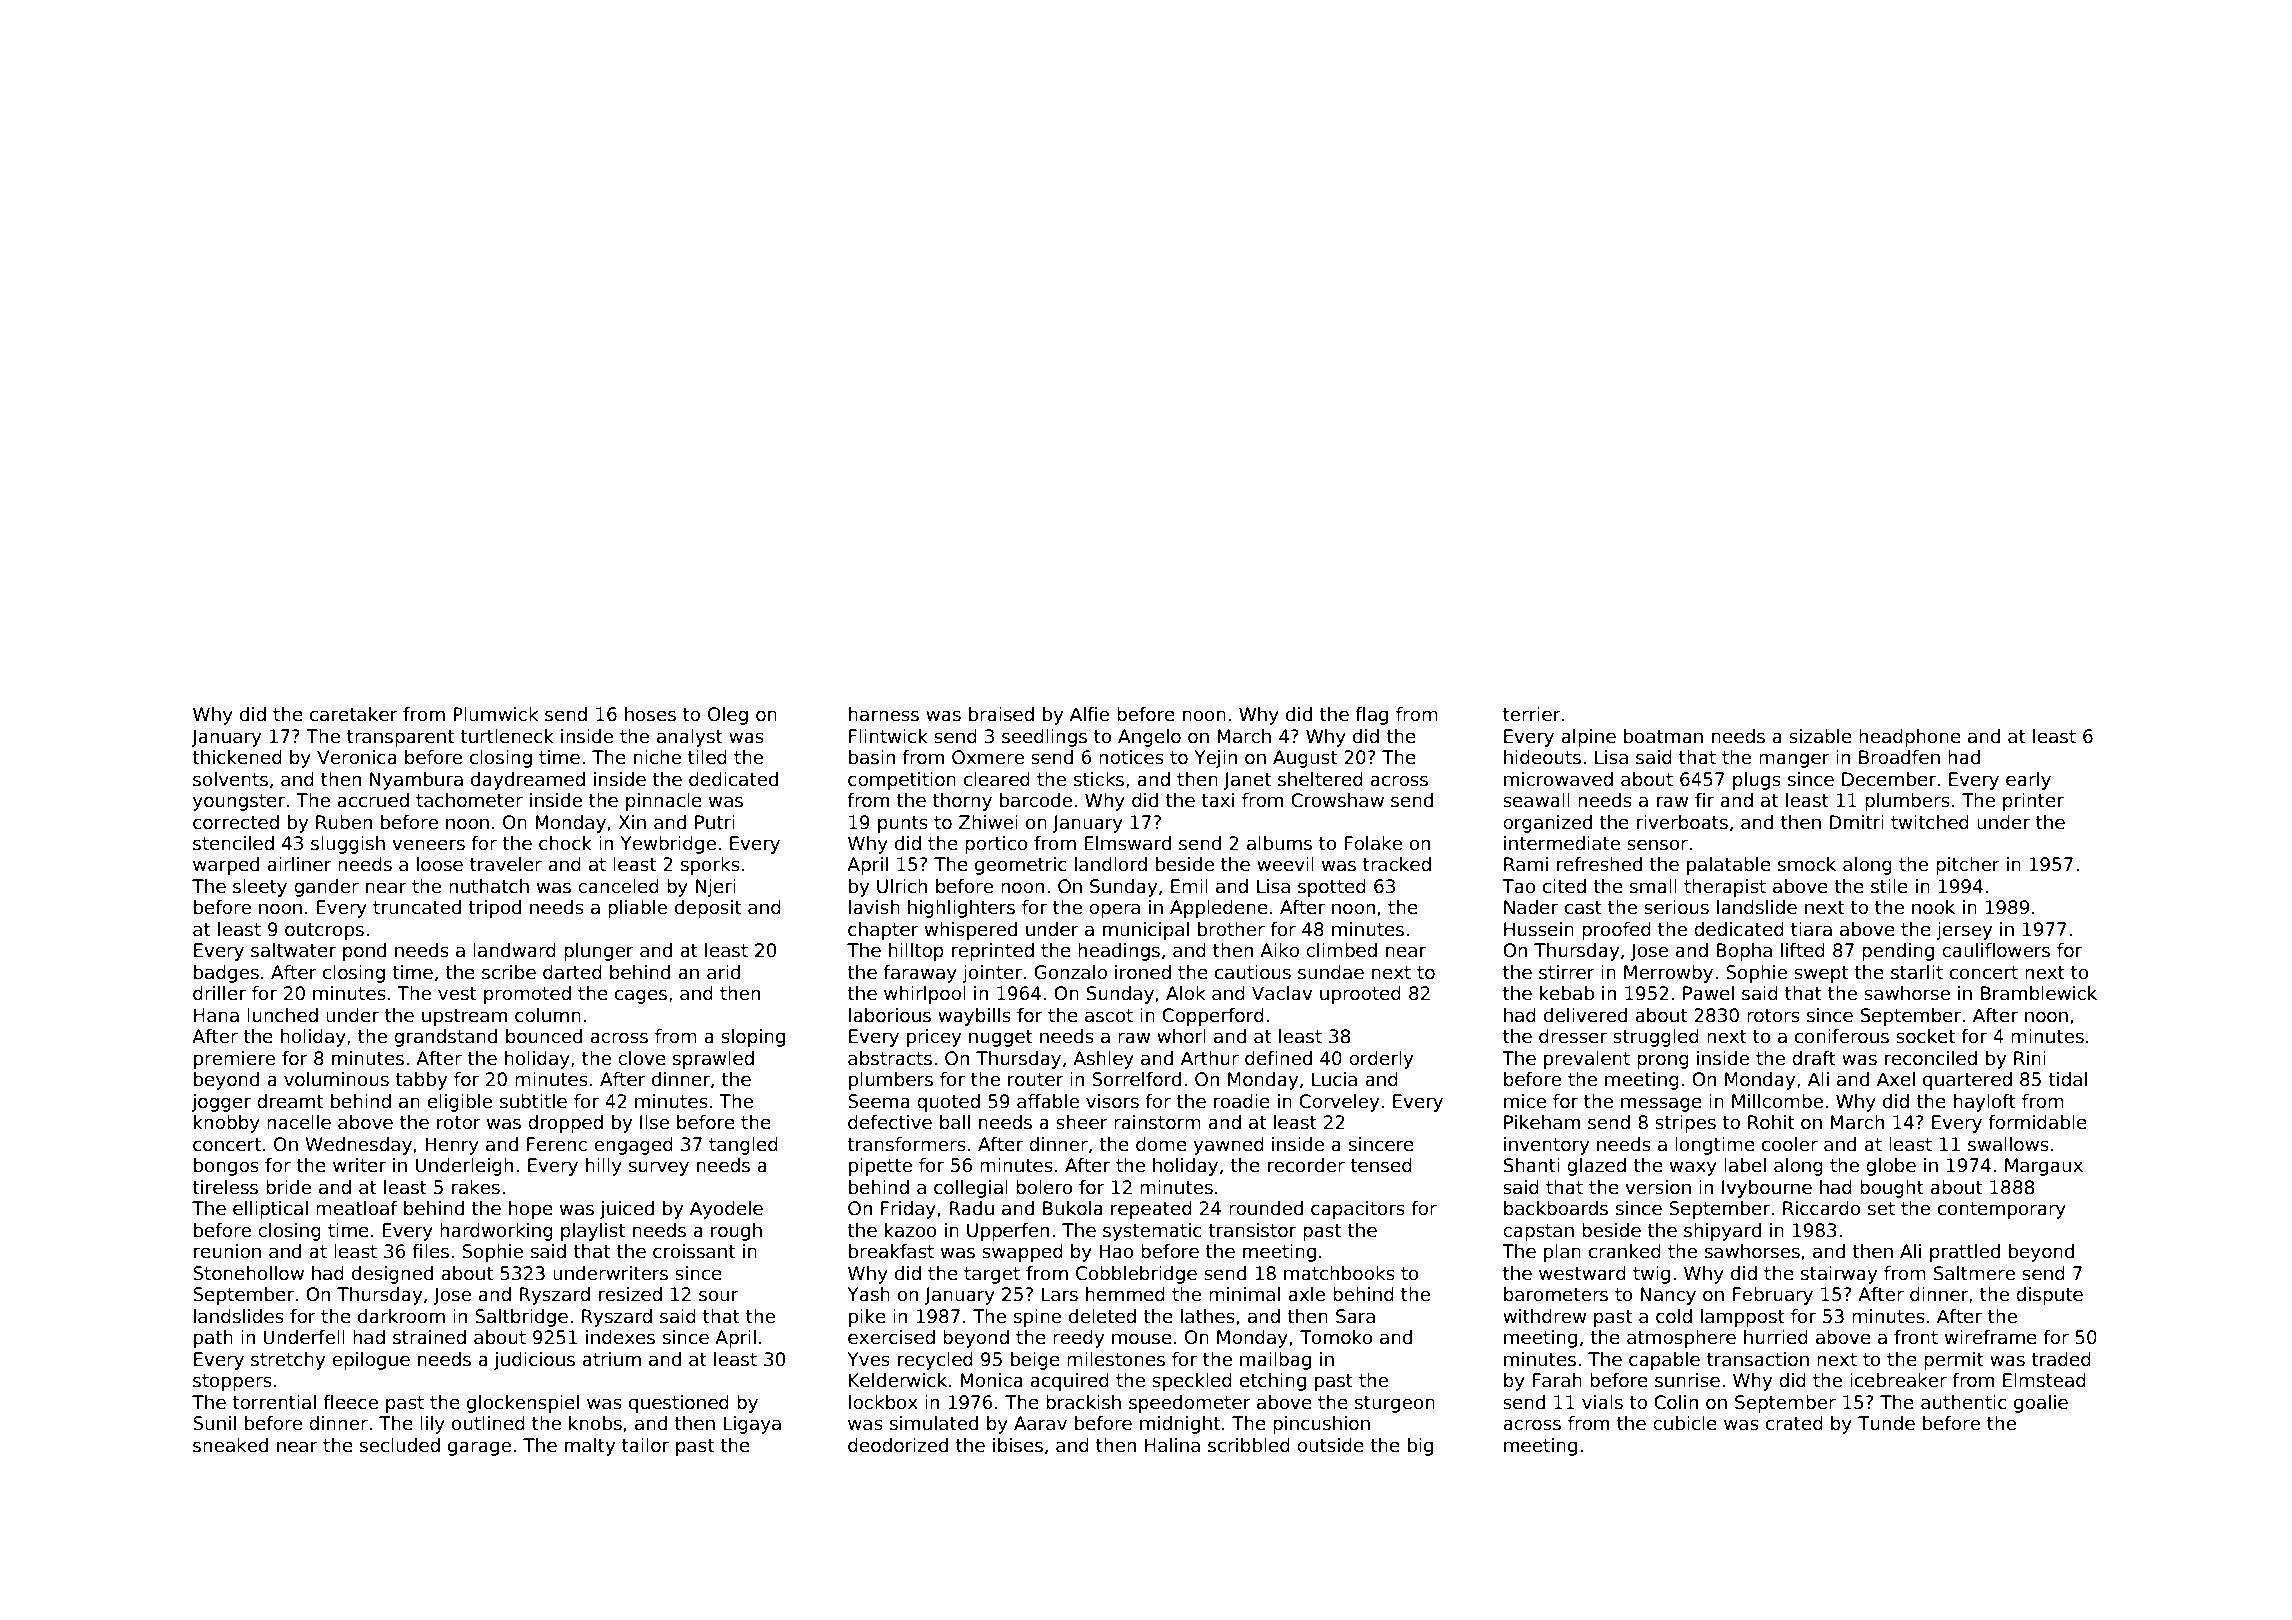 This page has height=1620, width=2292. What do you see at coordinates (1037, 1318) in the page?
I see `spine` at bounding box center [1037, 1318].
